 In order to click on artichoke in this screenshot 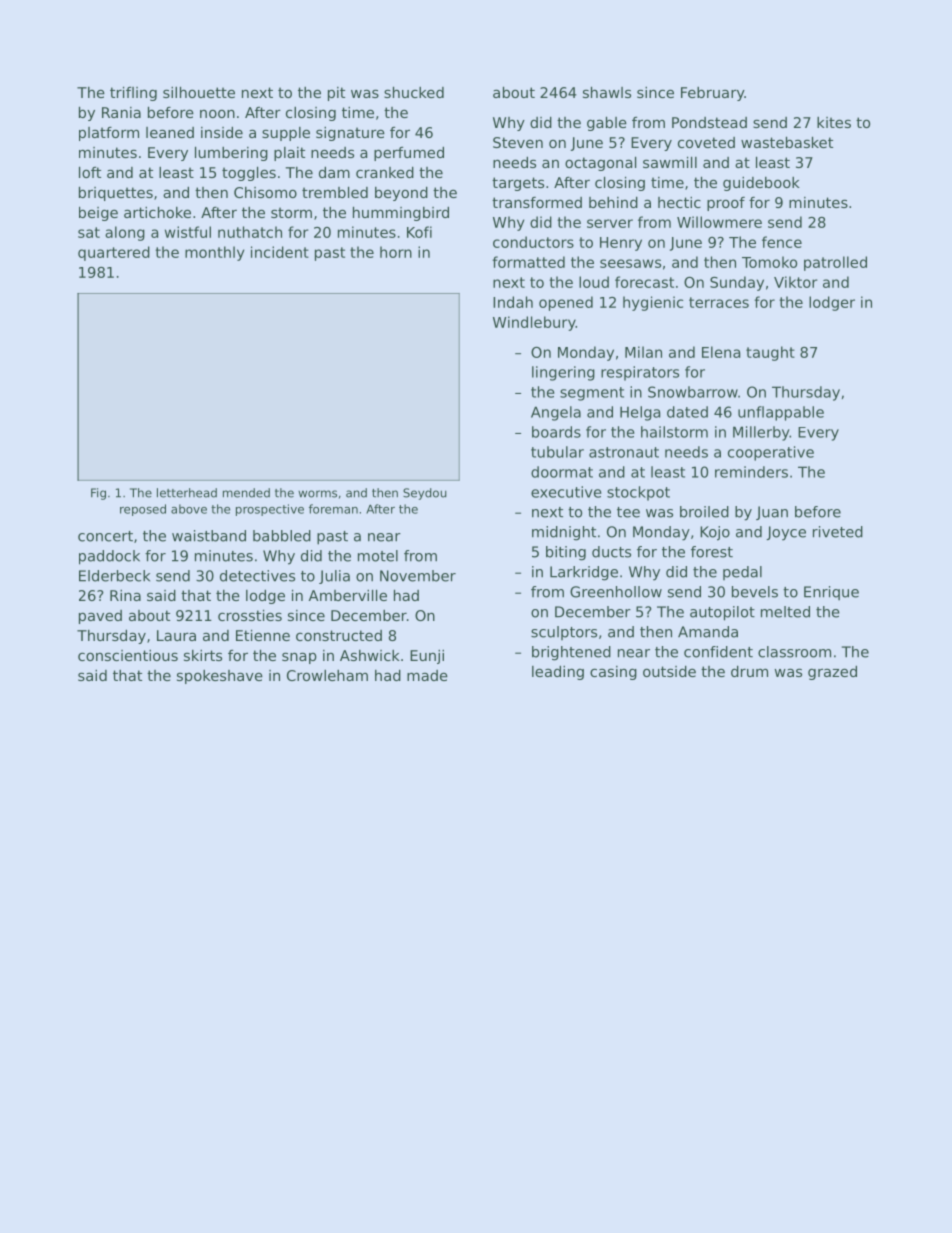, I will do `click(157, 212)`.
